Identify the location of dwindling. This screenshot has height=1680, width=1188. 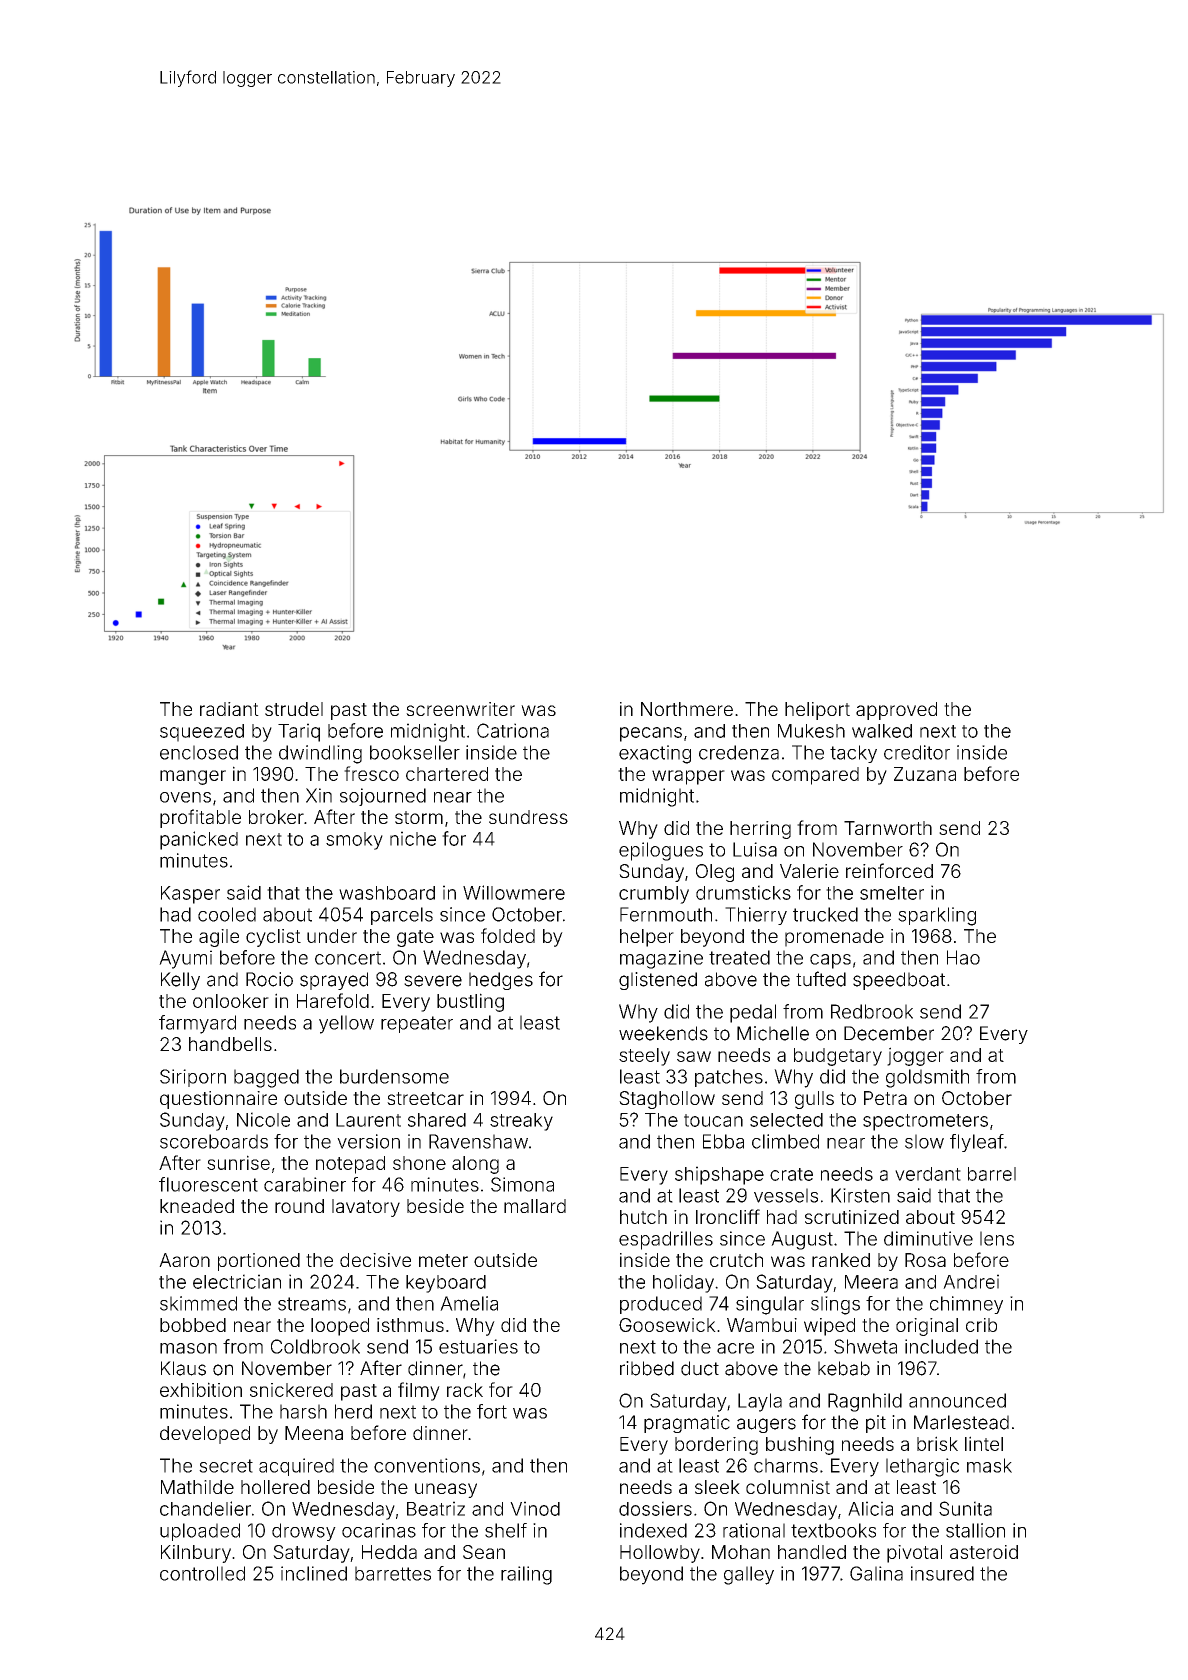
(320, 754).
